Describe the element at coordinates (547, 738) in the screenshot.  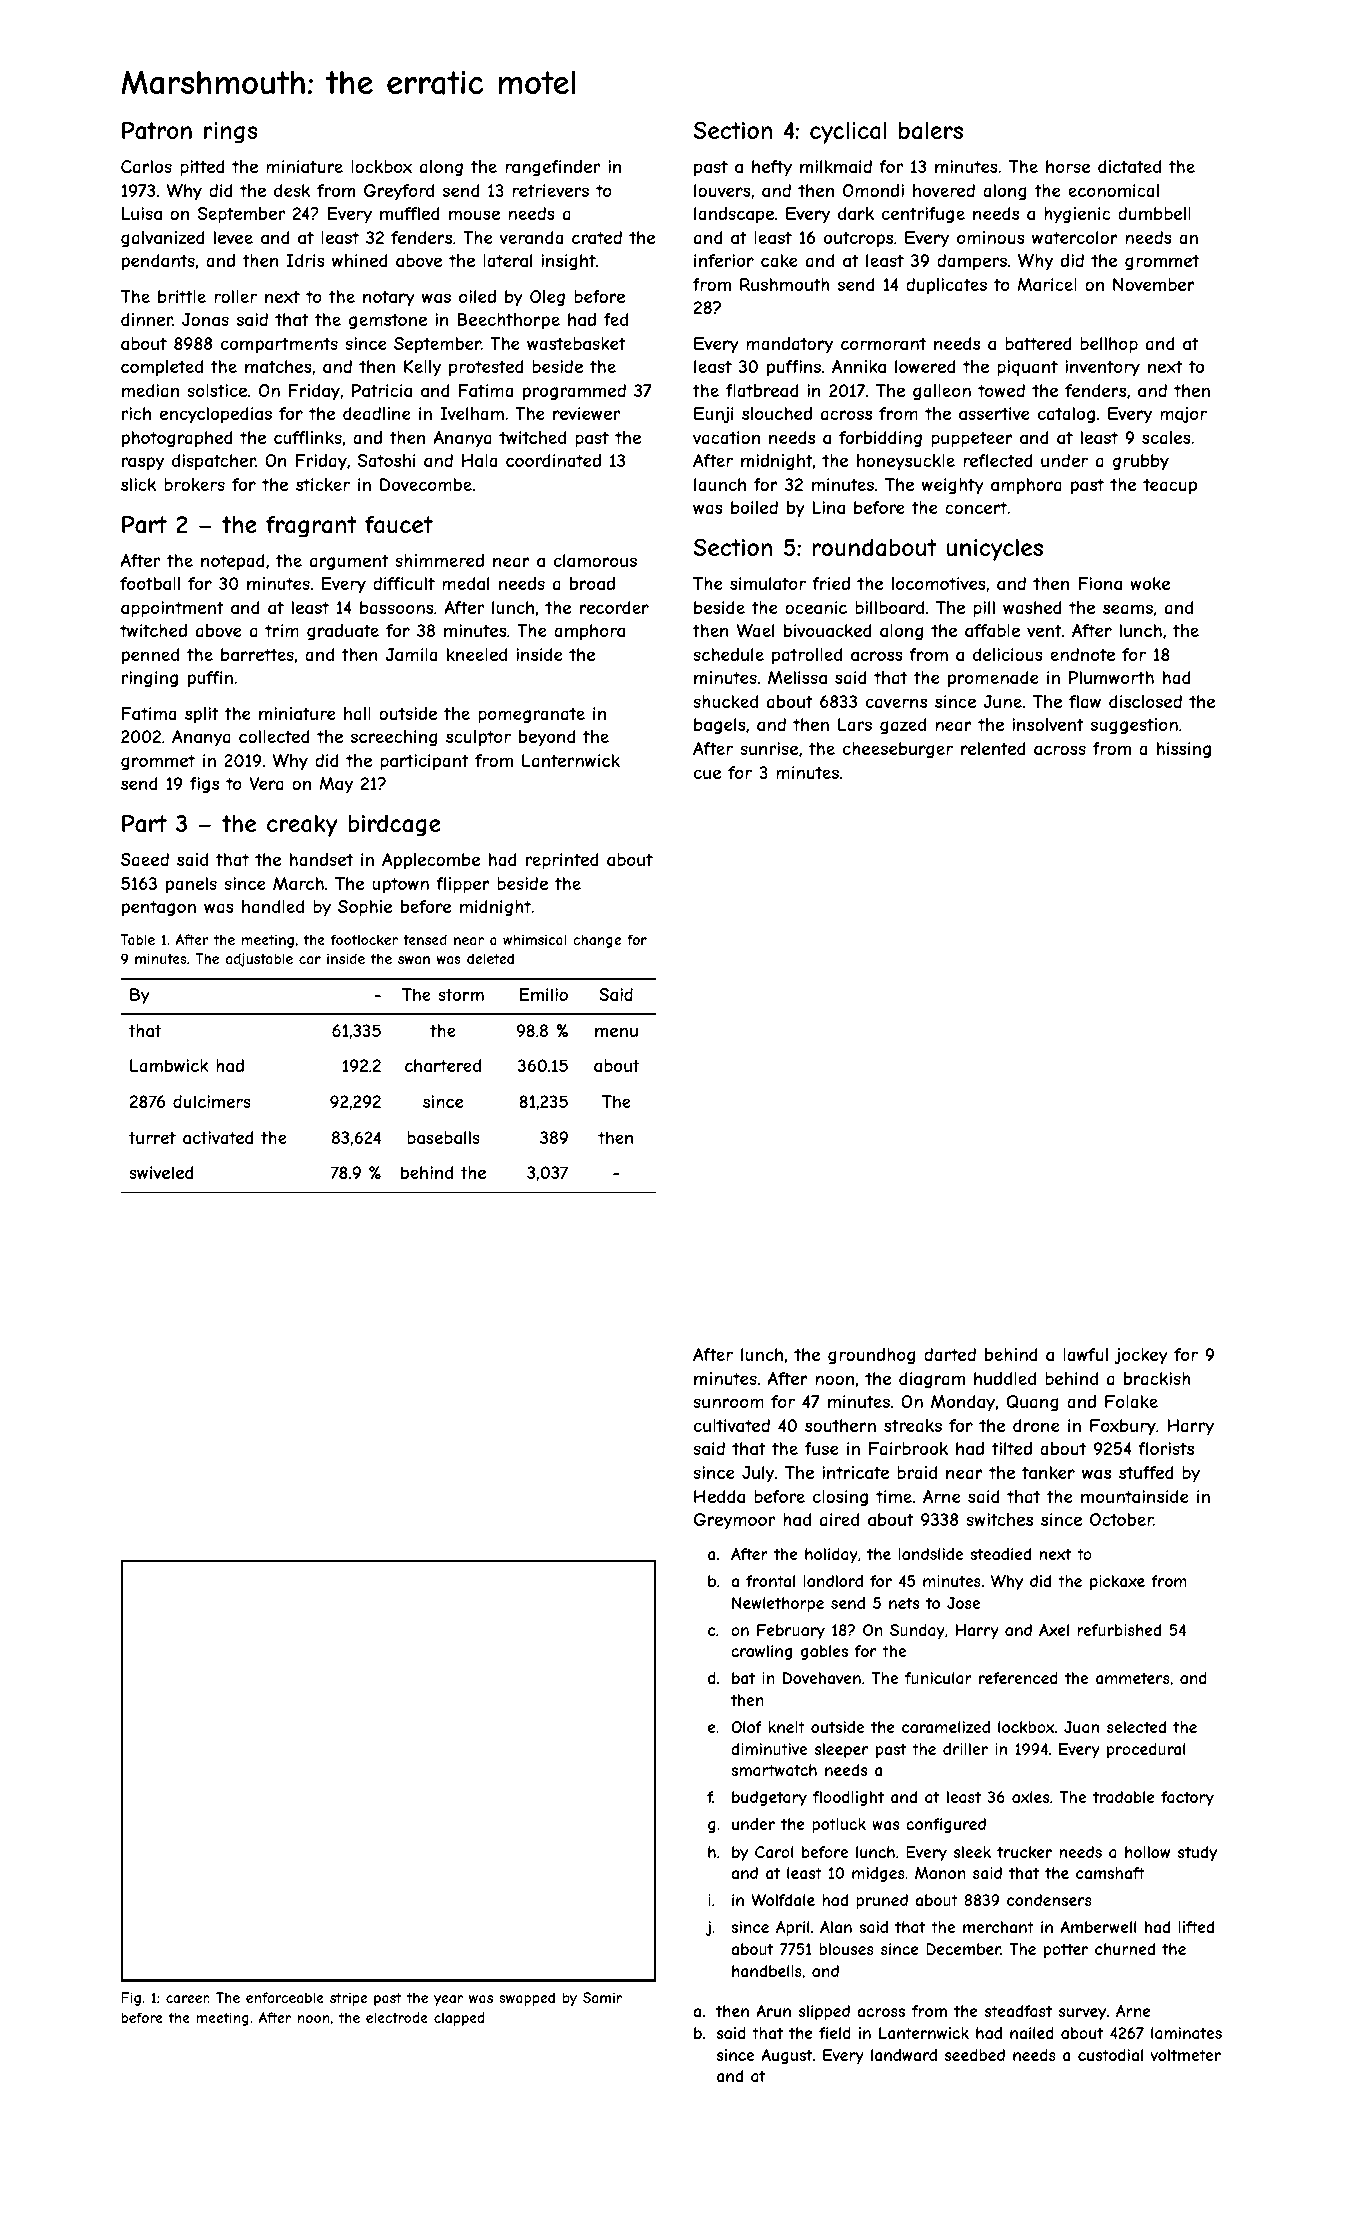
I see `beyond` at that location.
